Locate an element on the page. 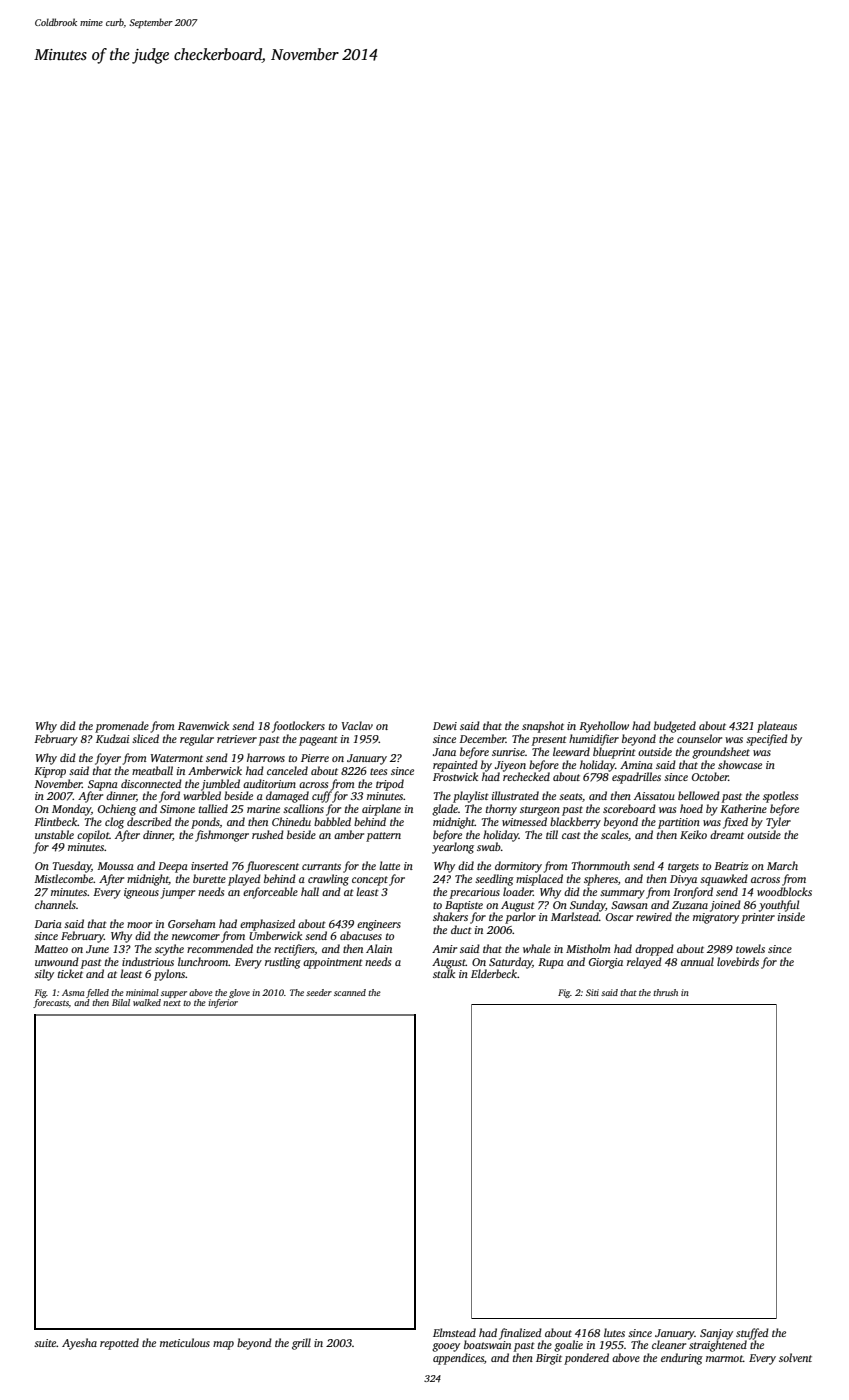  repotted is located at coordinates (119, 1344).
